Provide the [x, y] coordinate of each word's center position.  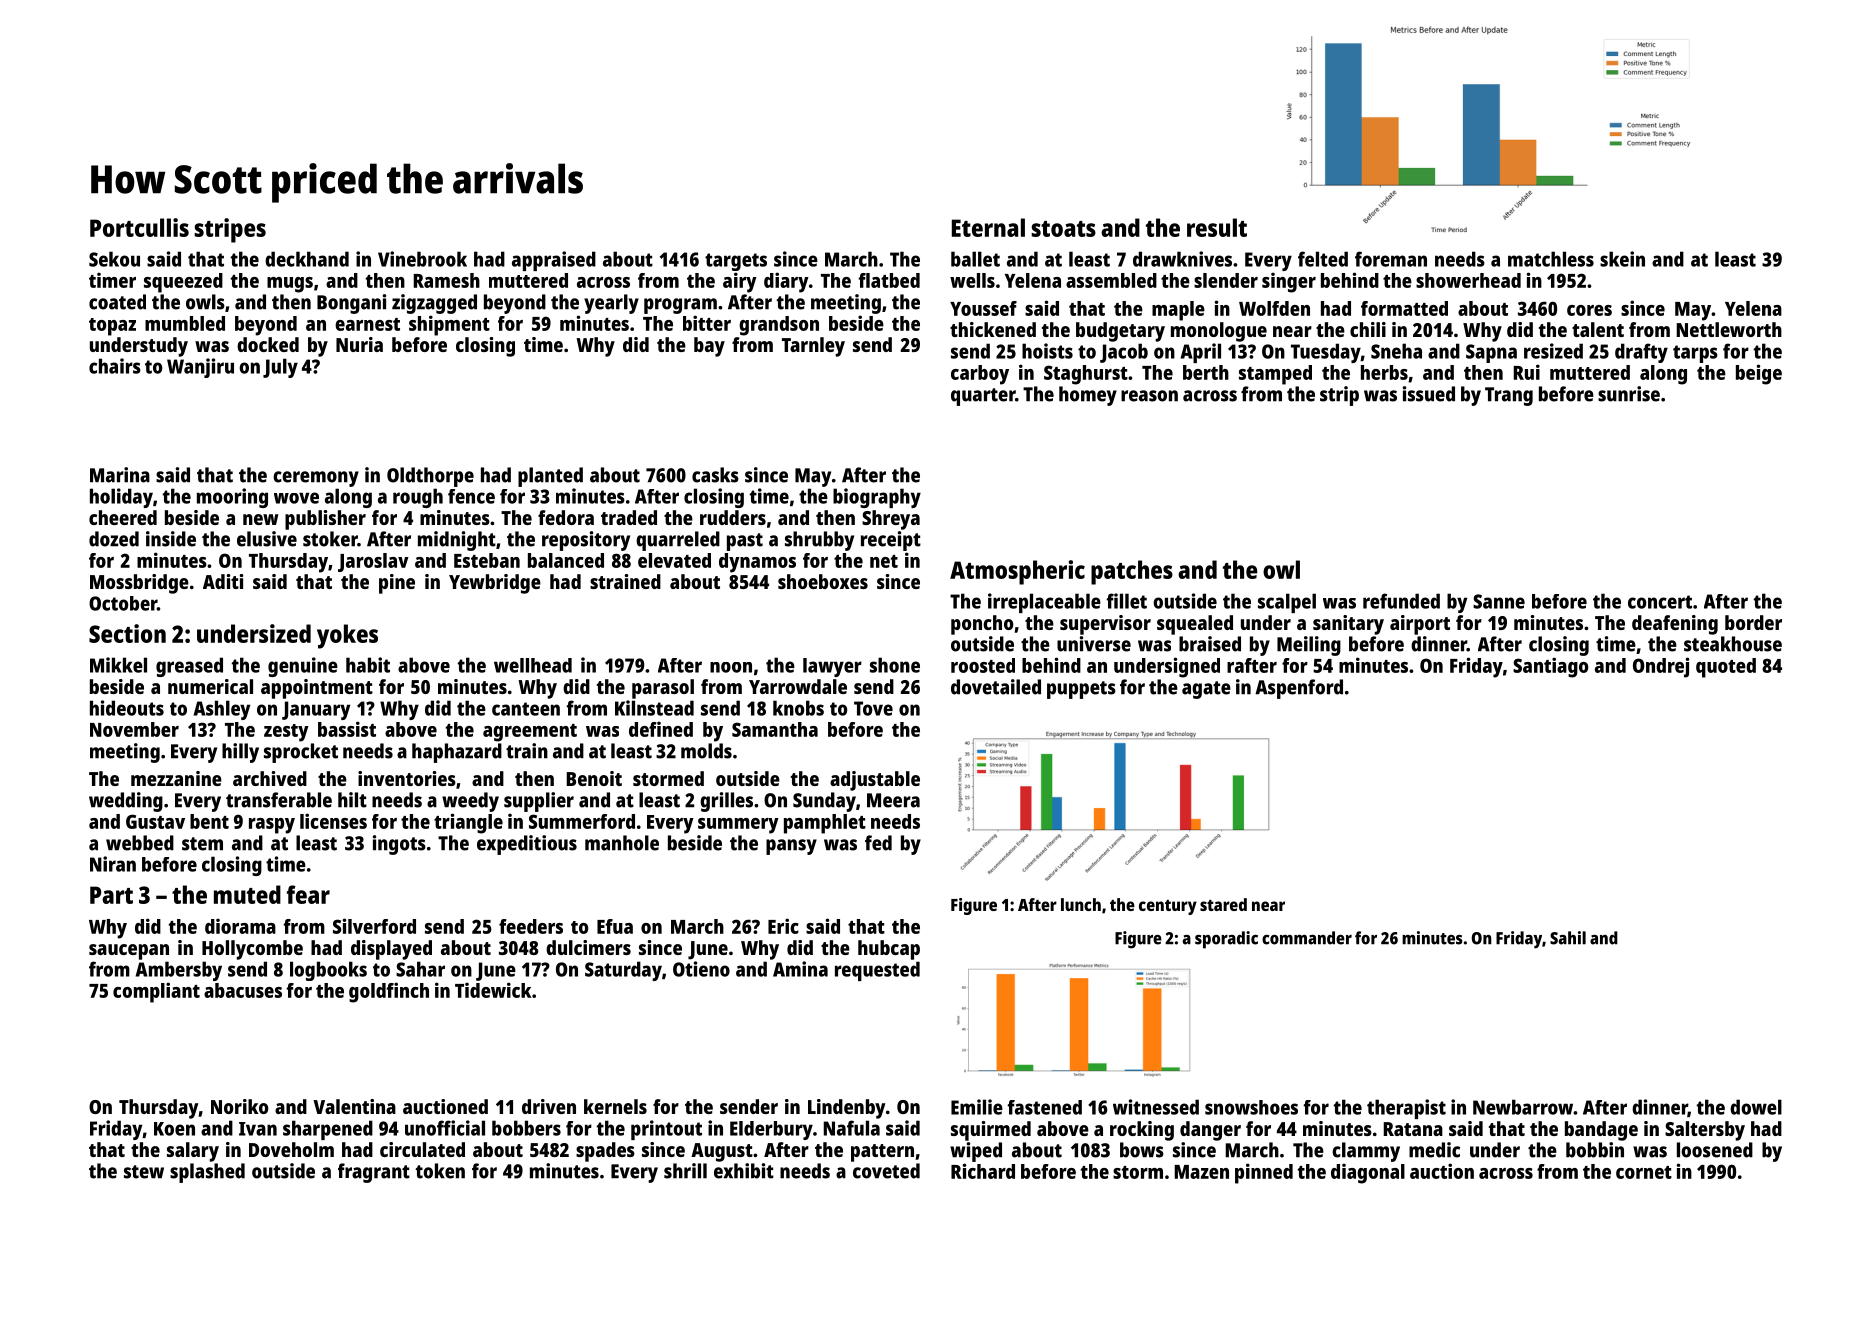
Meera [893, 800]
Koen [174, 1129]
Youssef [983, 308]
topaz [112, 327]
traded [629, 517]
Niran [113, 864]
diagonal [1368, 1173]
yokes [347, 636]
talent [1598, 329]
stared [1223, 904]
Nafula [851, 1128]
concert [1660, 602]
